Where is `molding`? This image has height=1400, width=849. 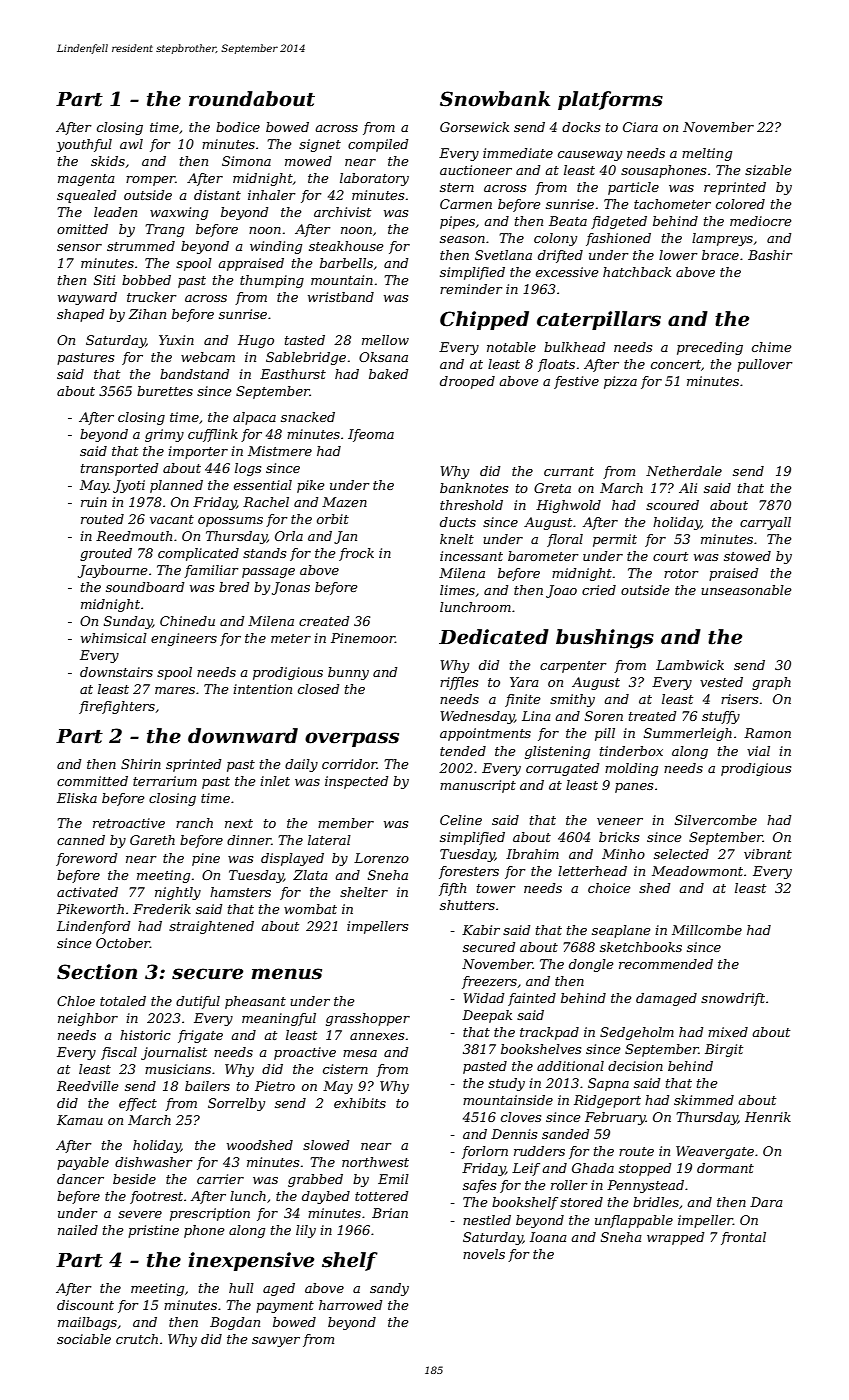 molding is located at coordinates (631, 769).
